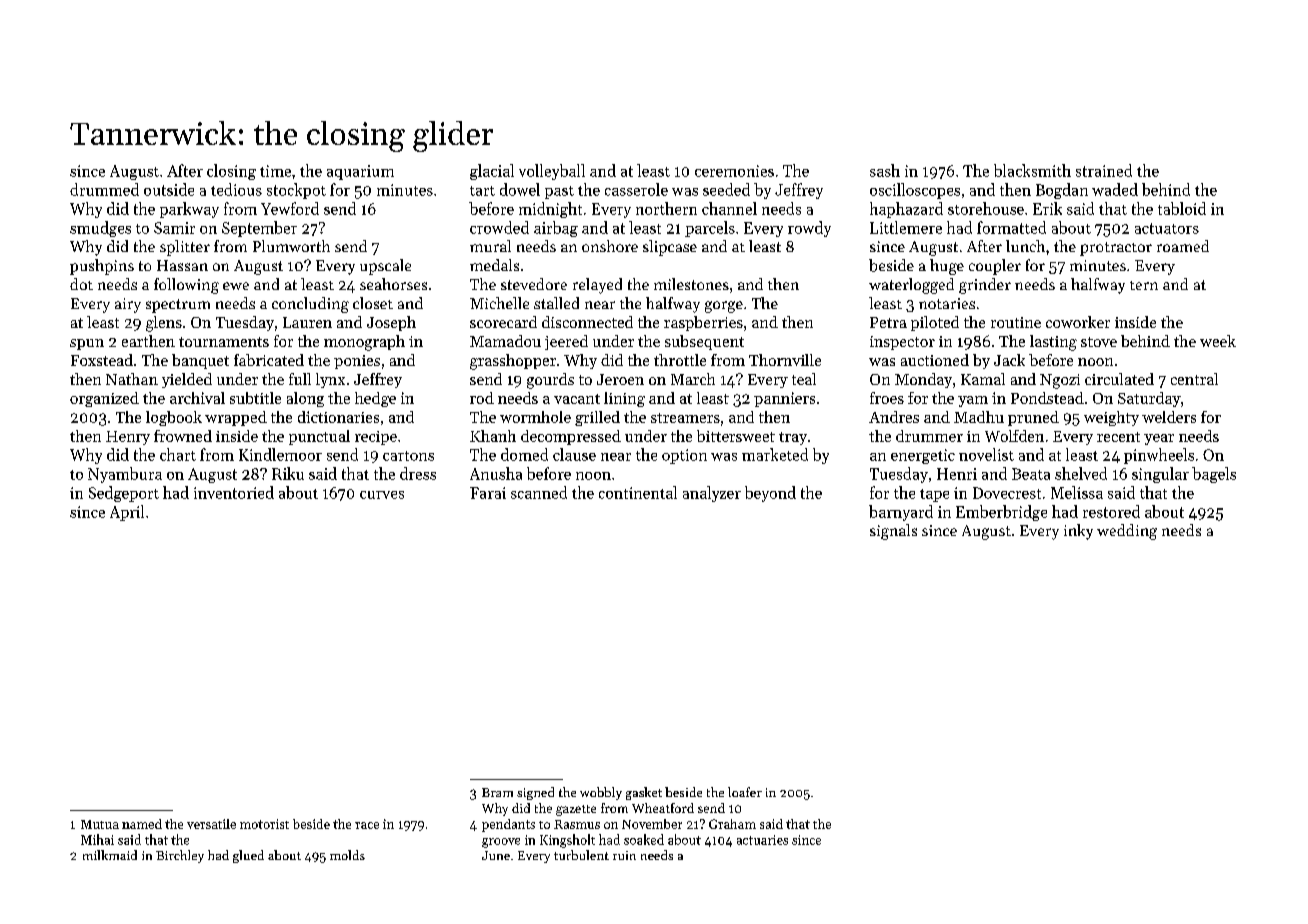 This document has width=1308, height=924. Describe the element at coordinates (775, 454) in the document. I see `marketed` at that location.
